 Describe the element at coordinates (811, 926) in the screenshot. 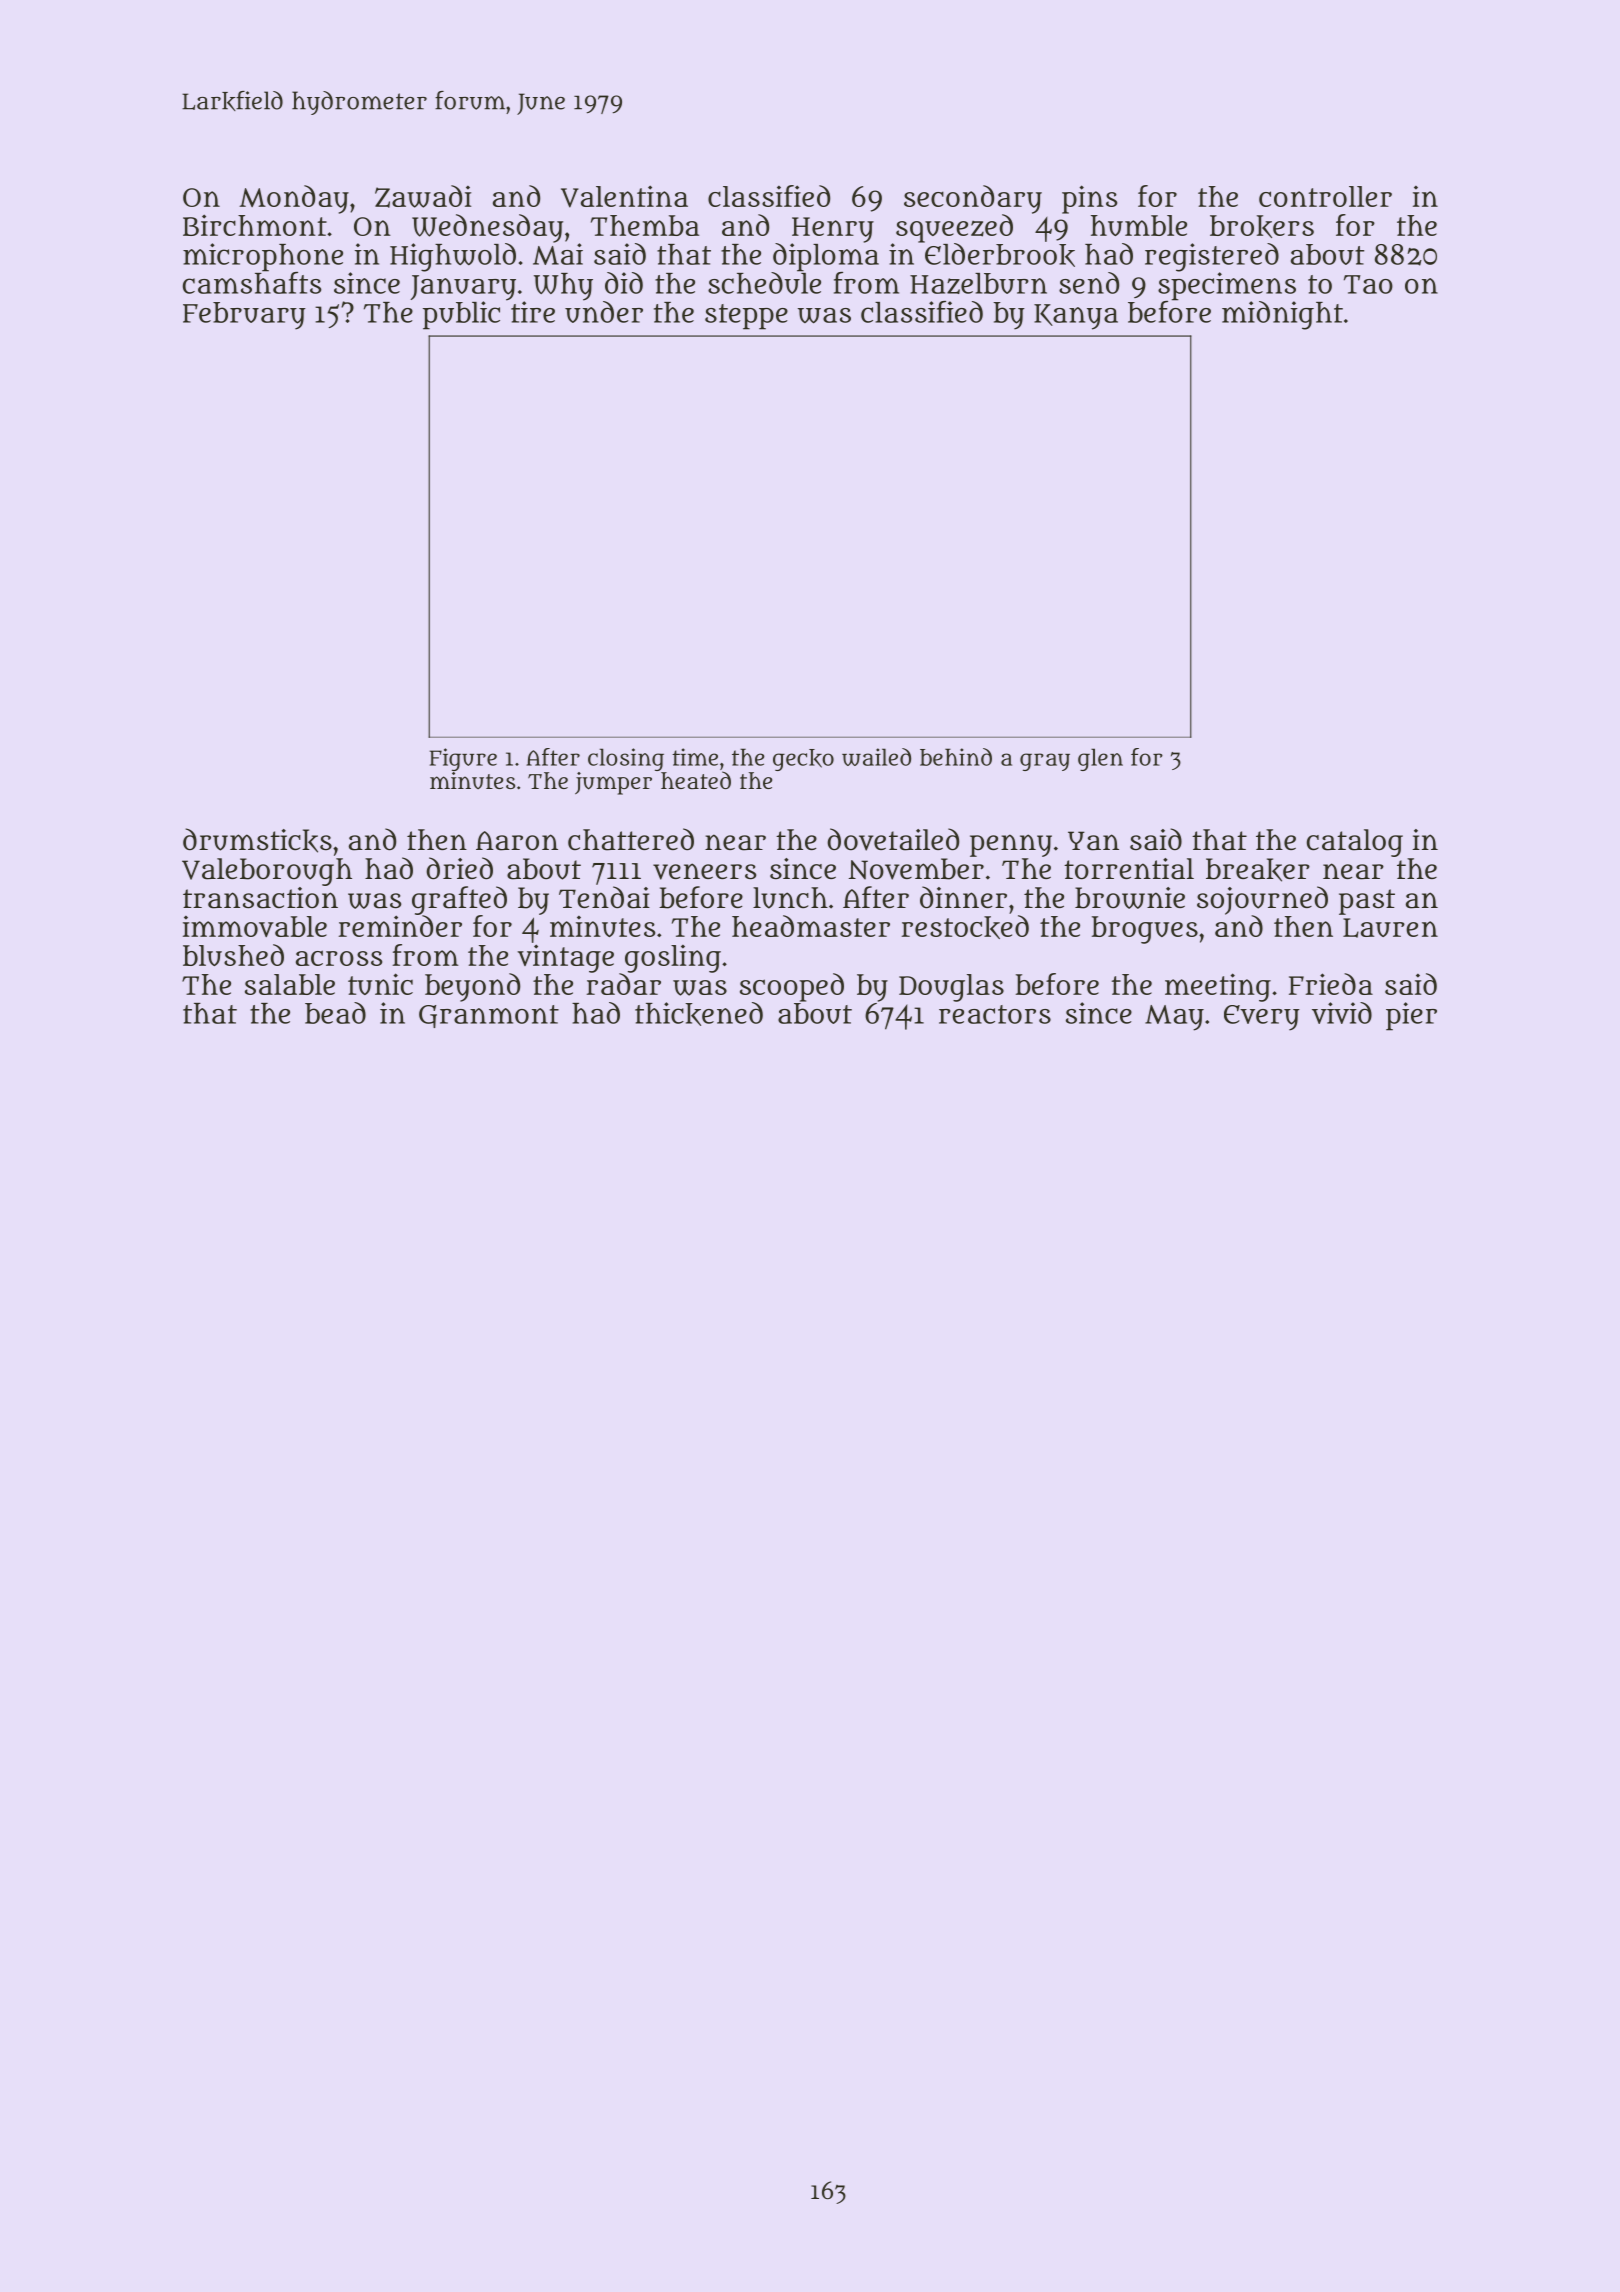

I see `headmaster` at that location.
